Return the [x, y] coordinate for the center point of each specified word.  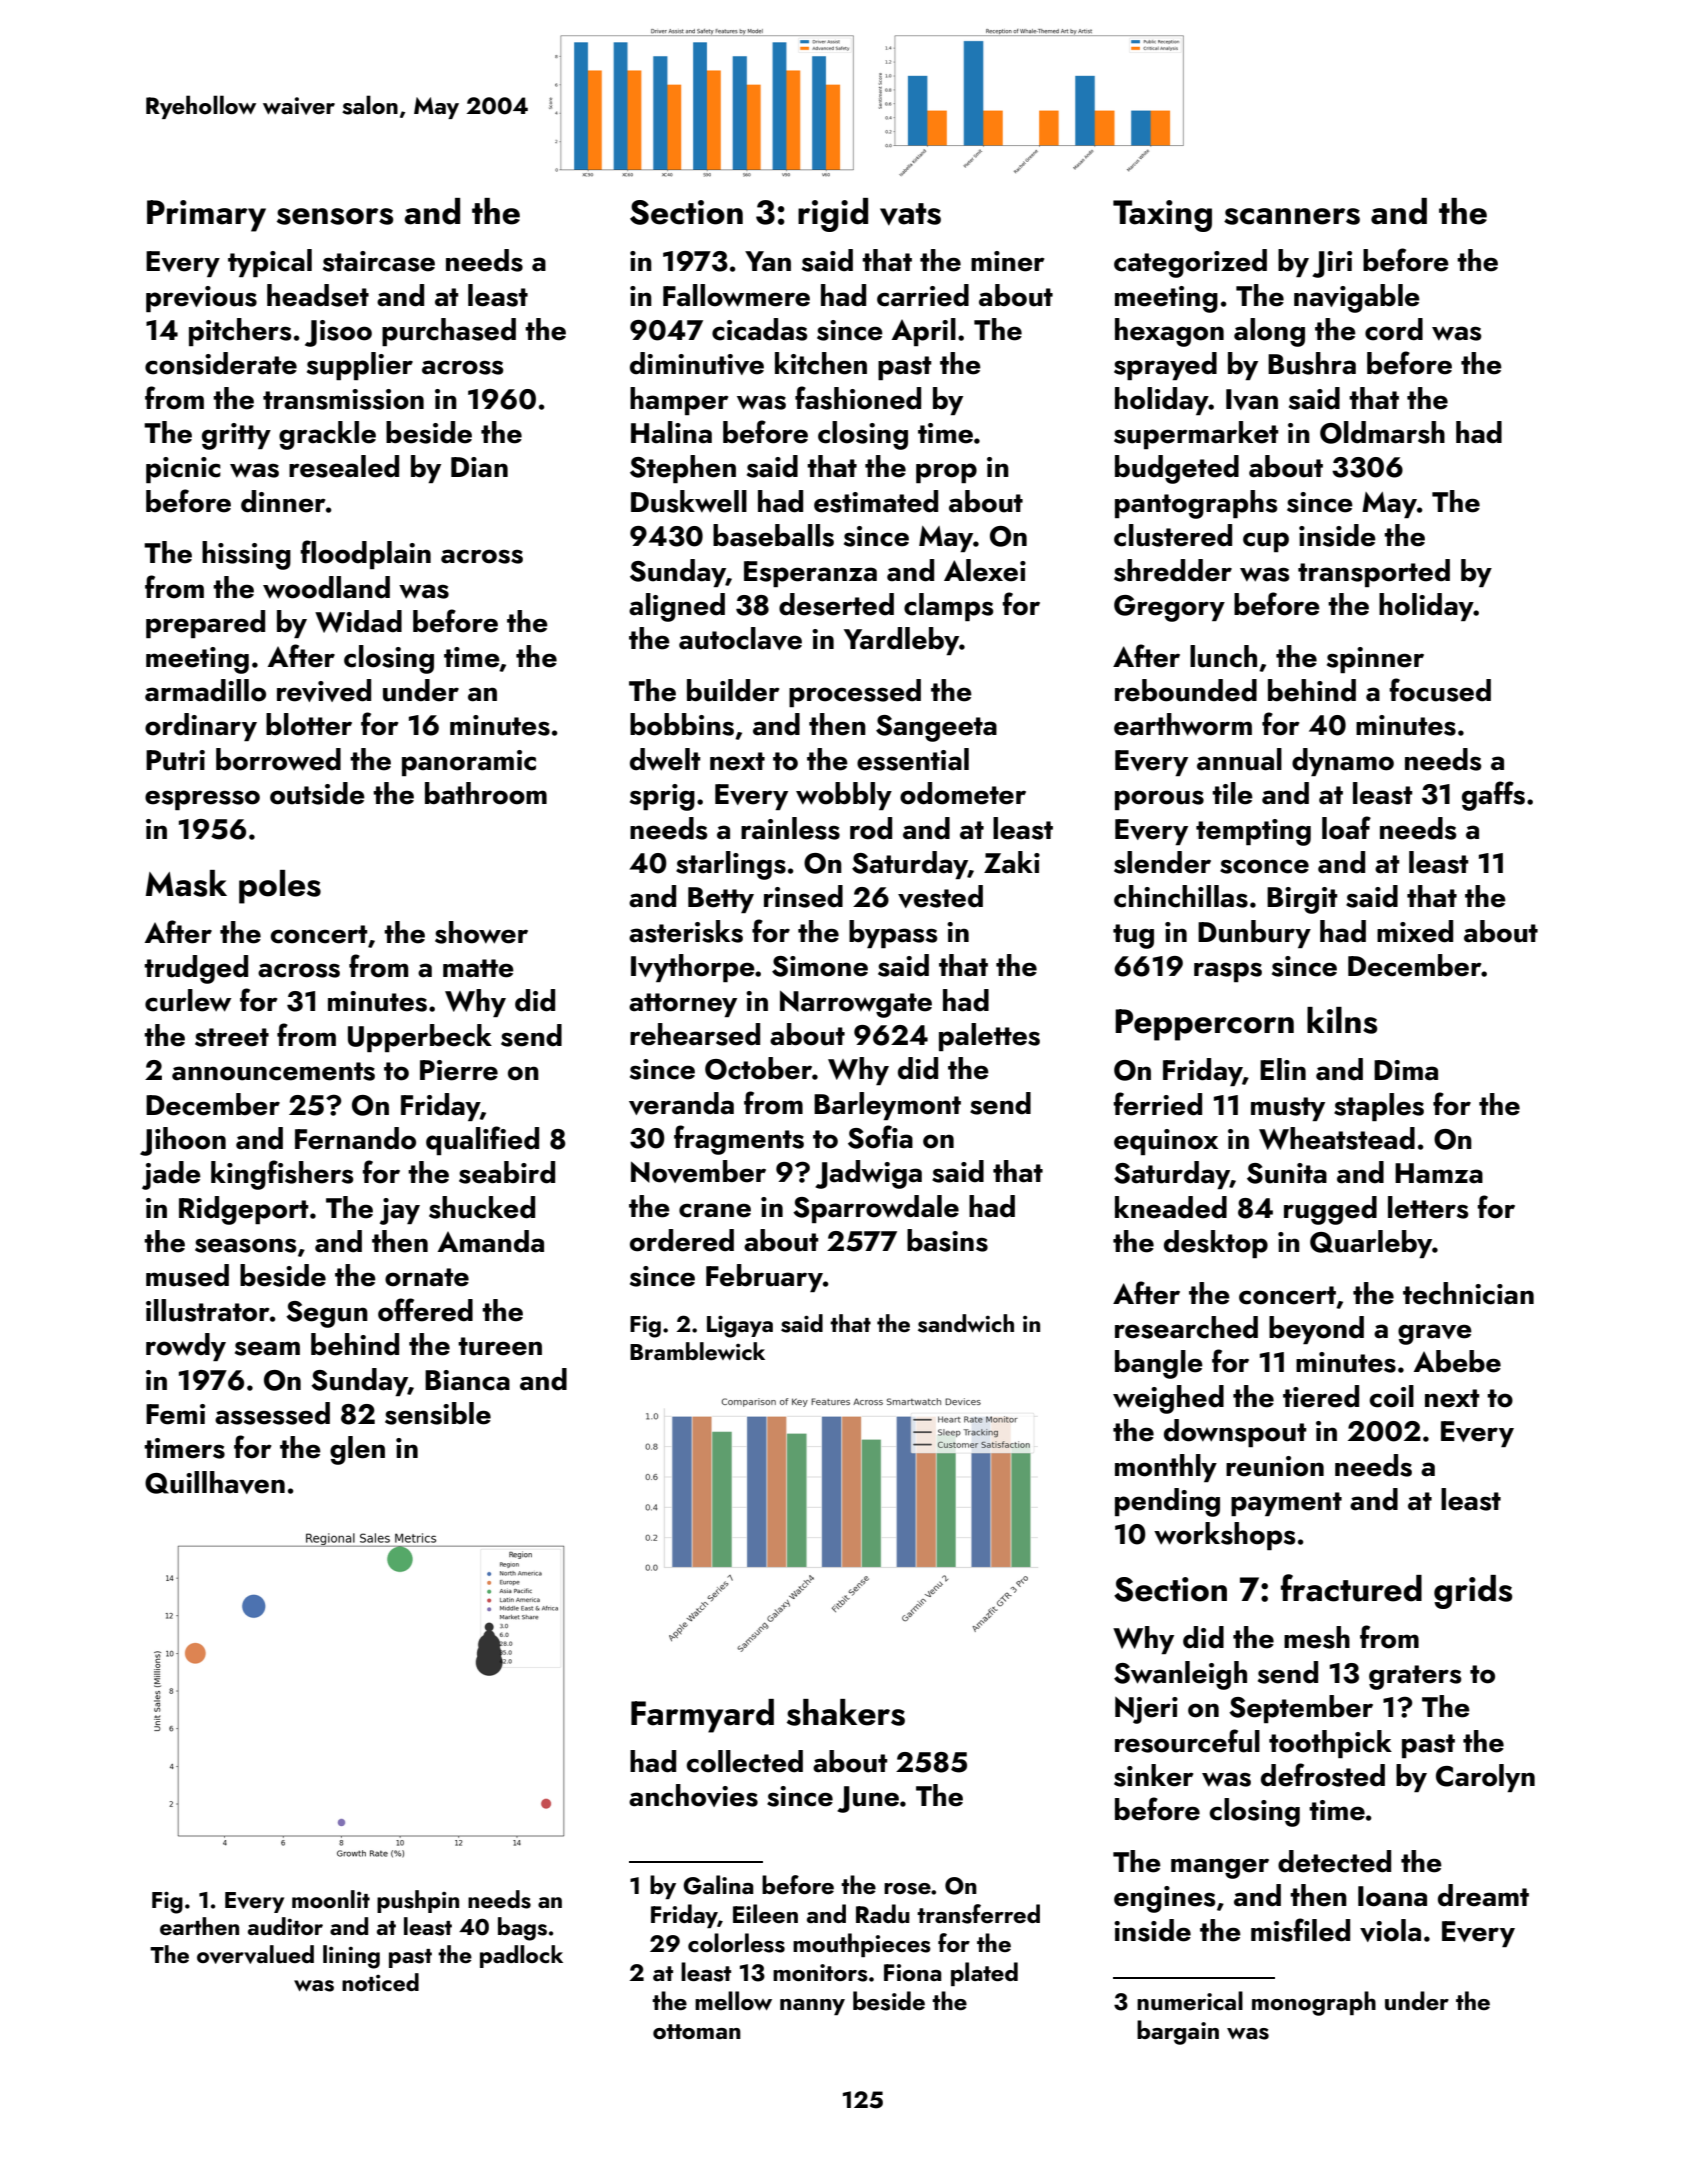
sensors [335, 216]
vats [910, 214]
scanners [1292, 216]
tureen [500, 1346]
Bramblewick [697, 1351]
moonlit [331, 1899]
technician [1468, 1293]
